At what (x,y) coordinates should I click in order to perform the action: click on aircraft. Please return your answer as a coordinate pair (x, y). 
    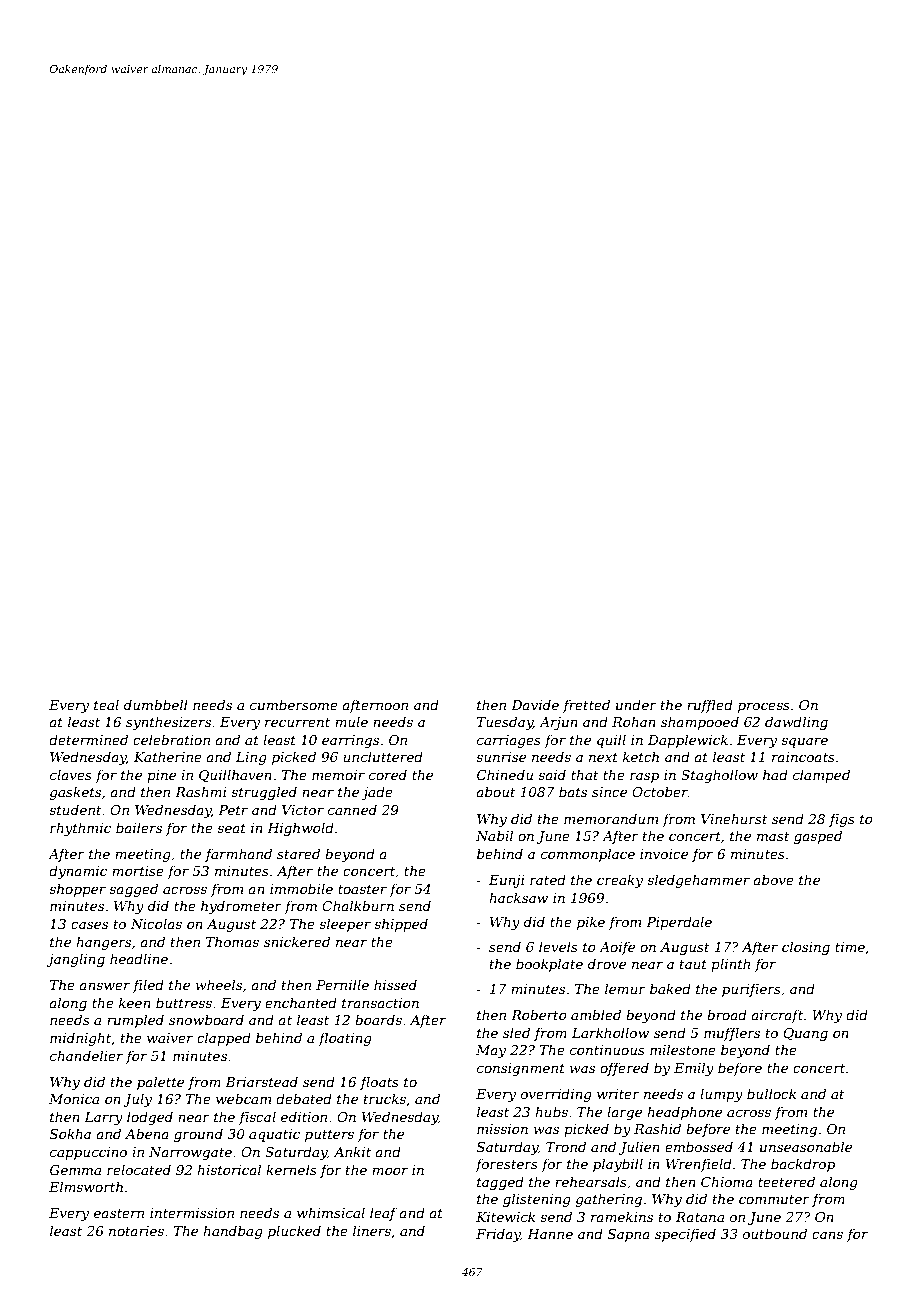
    Looking at the image, I should click on (777, 1016).
